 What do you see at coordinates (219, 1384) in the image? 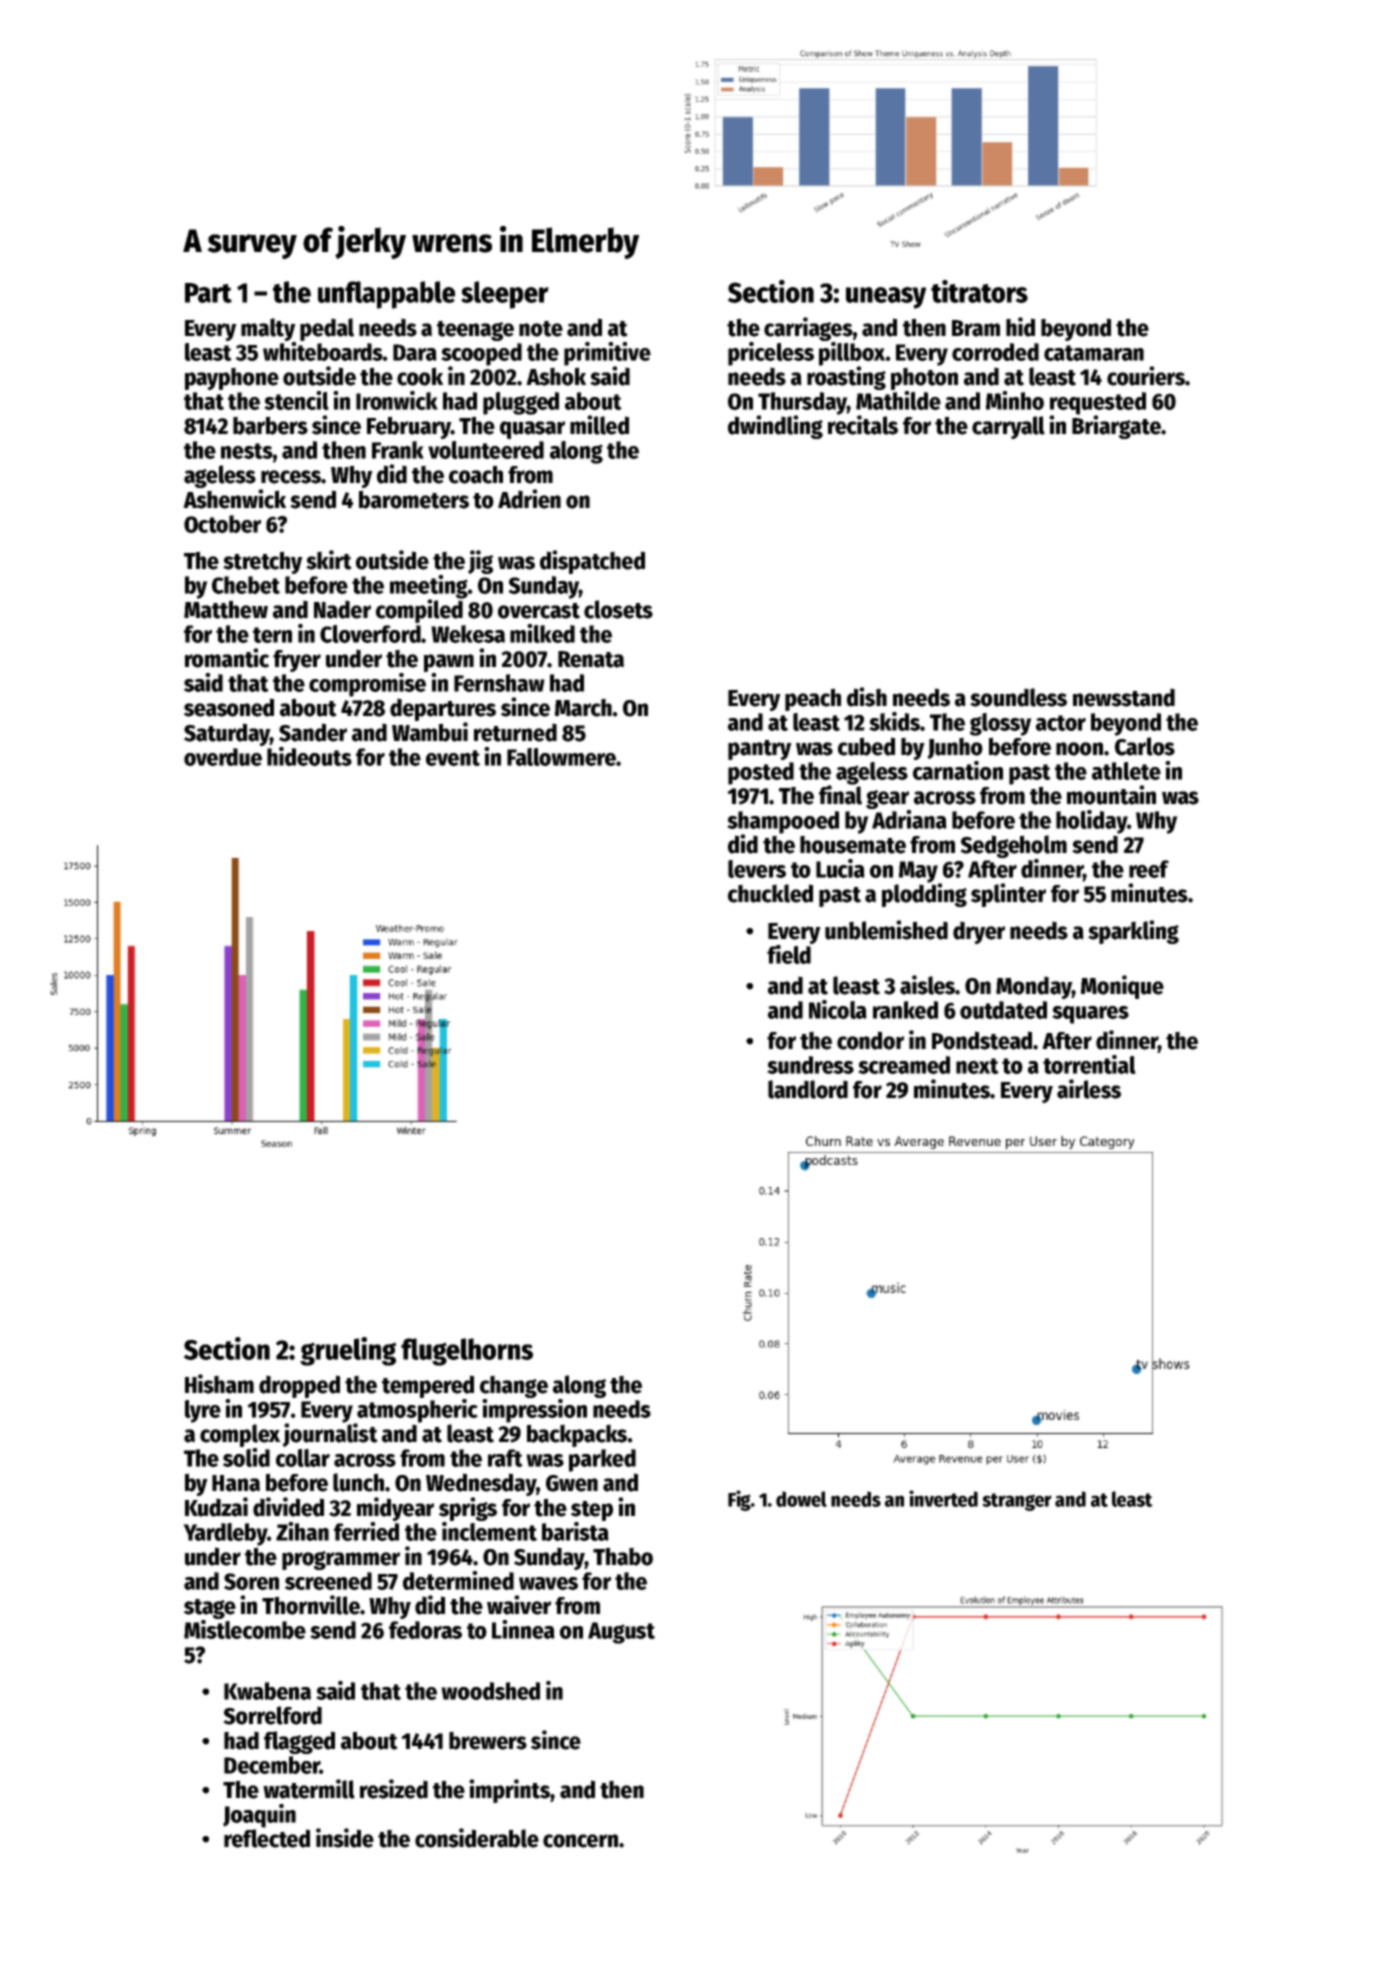
I see `Hisham` at bounding box center [219, 1384].
